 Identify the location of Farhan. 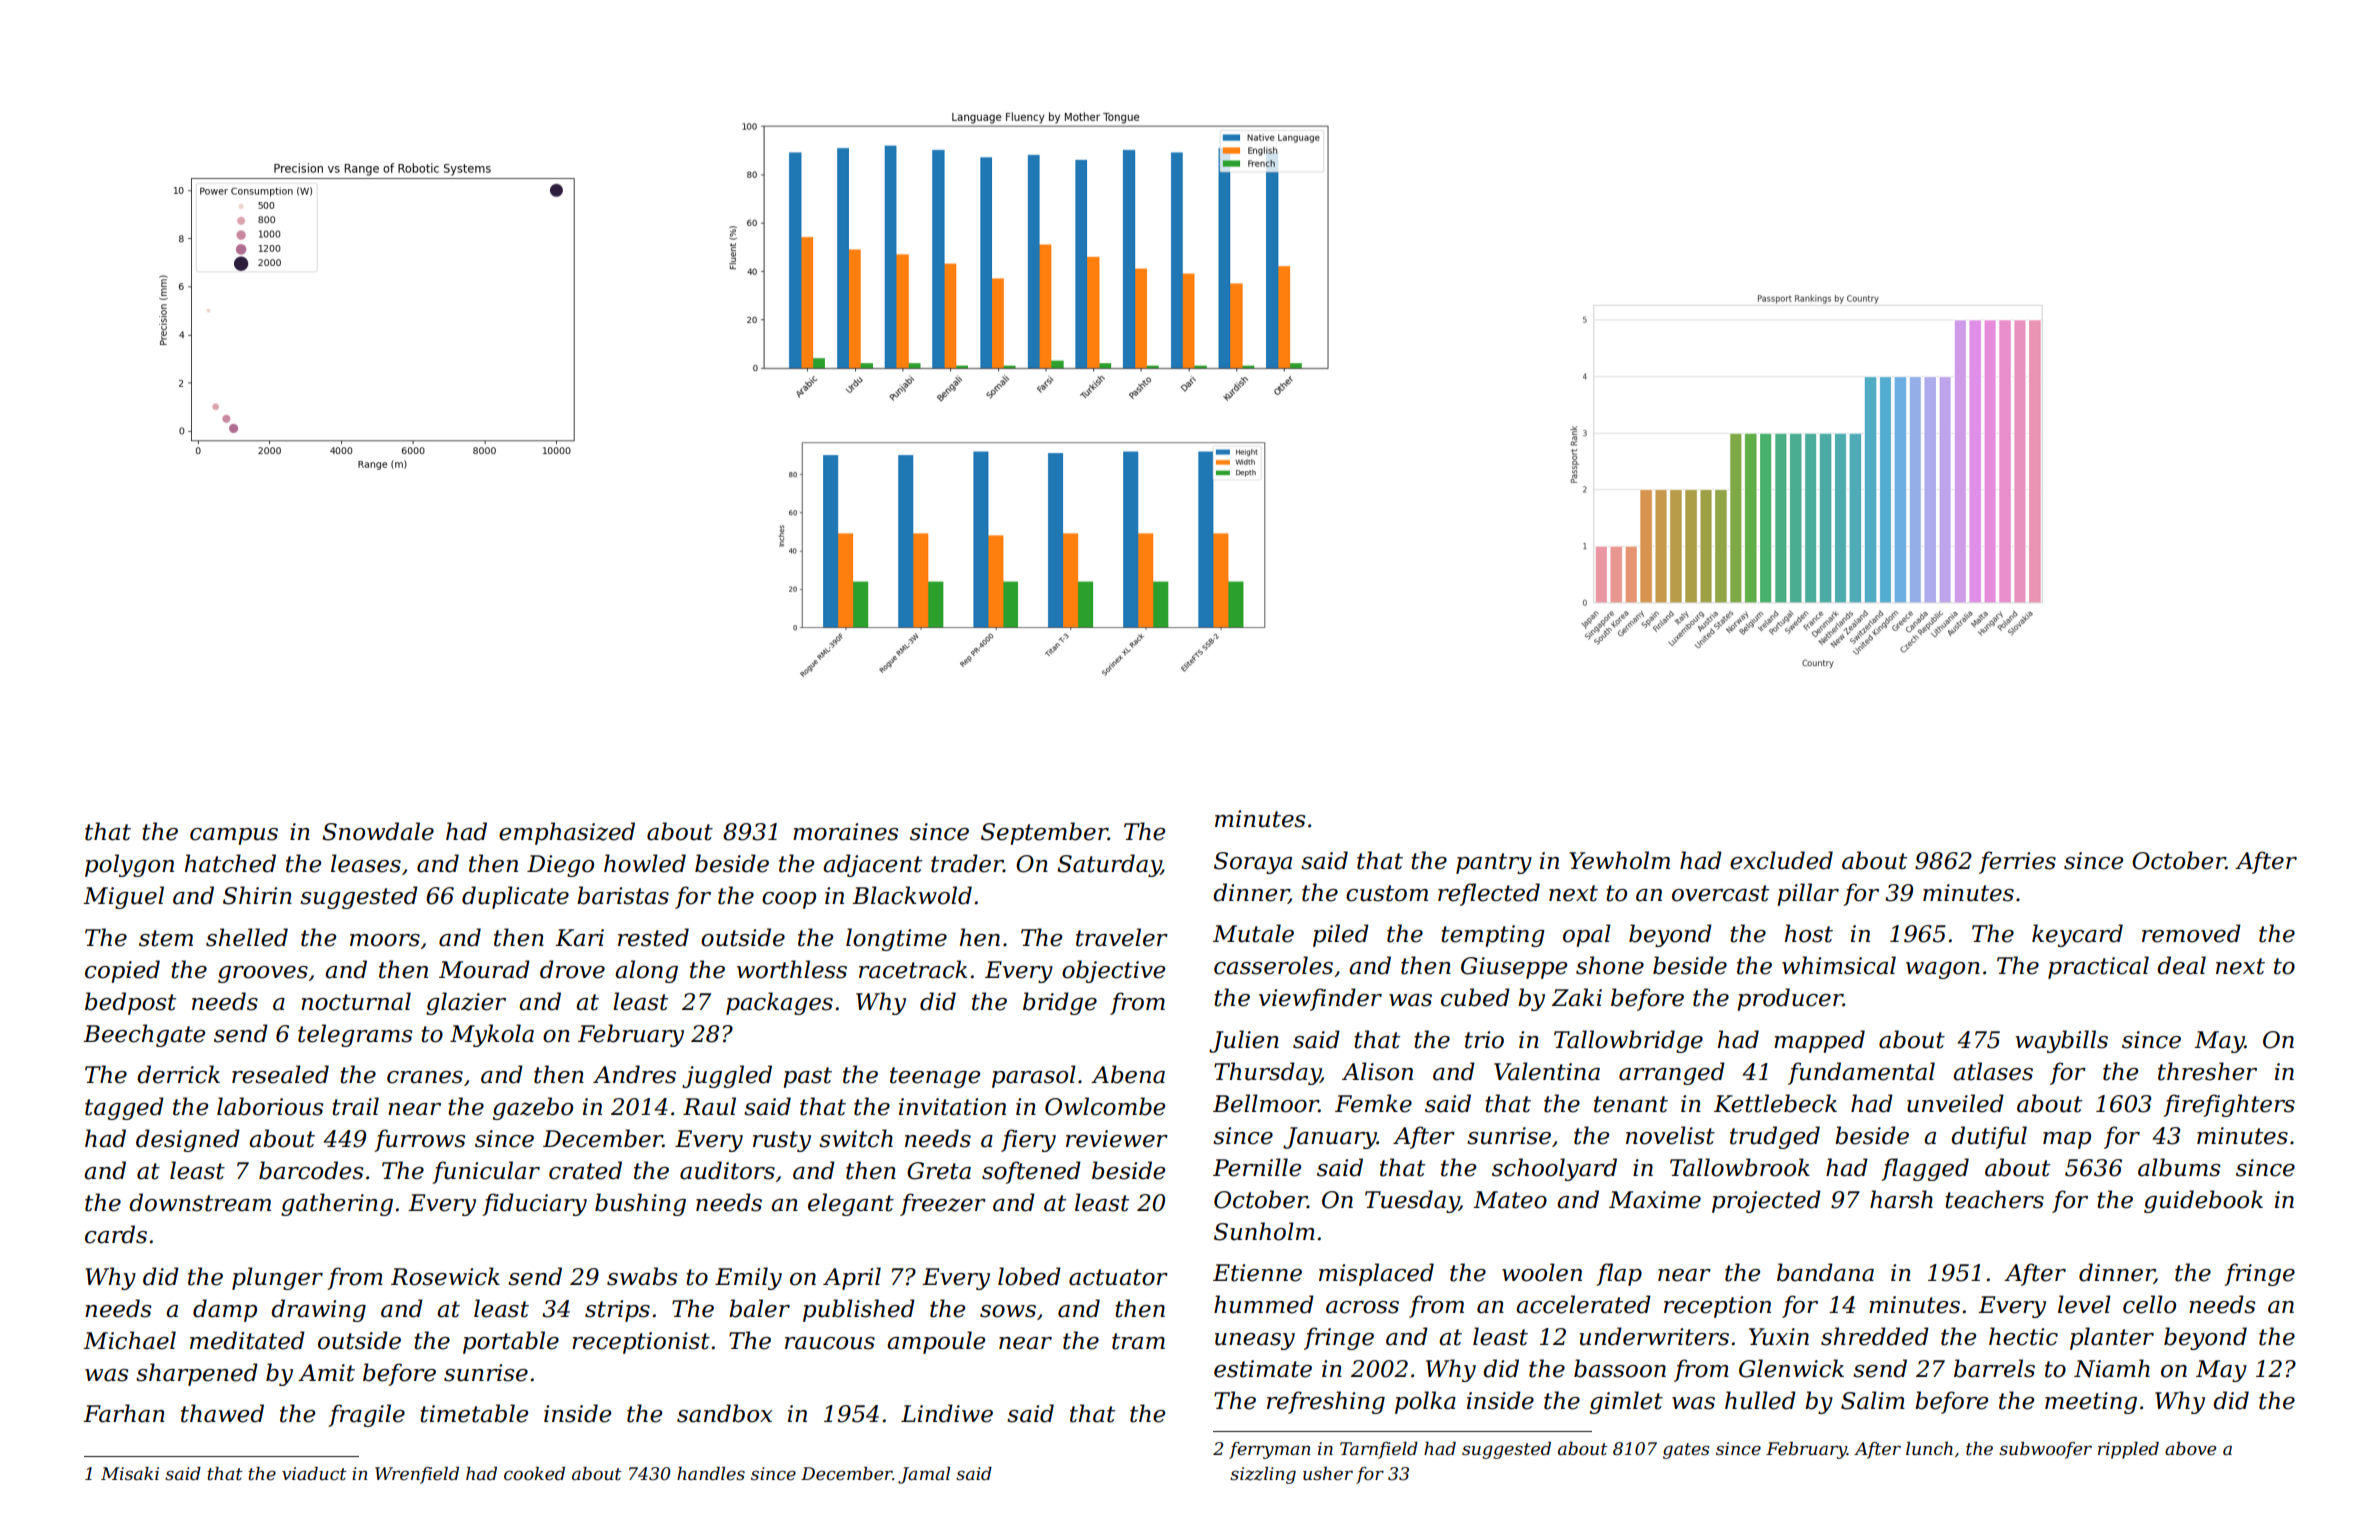
(124, 1413).
